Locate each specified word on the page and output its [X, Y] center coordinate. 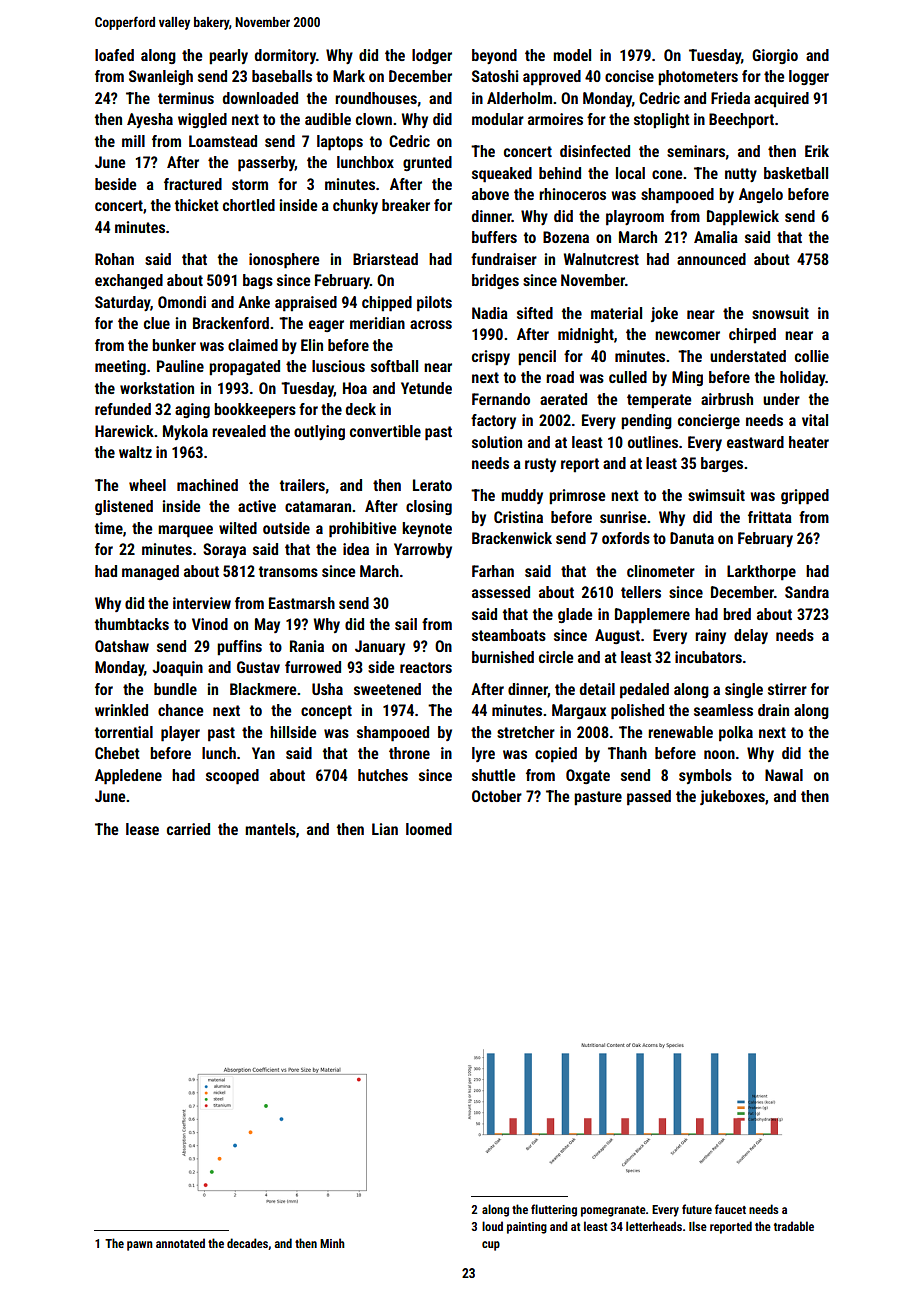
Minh [332, 1243]
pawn [140, 1246]
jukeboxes [732, 797]
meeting [120, 367]
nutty [741, 175]
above [490, 194]
